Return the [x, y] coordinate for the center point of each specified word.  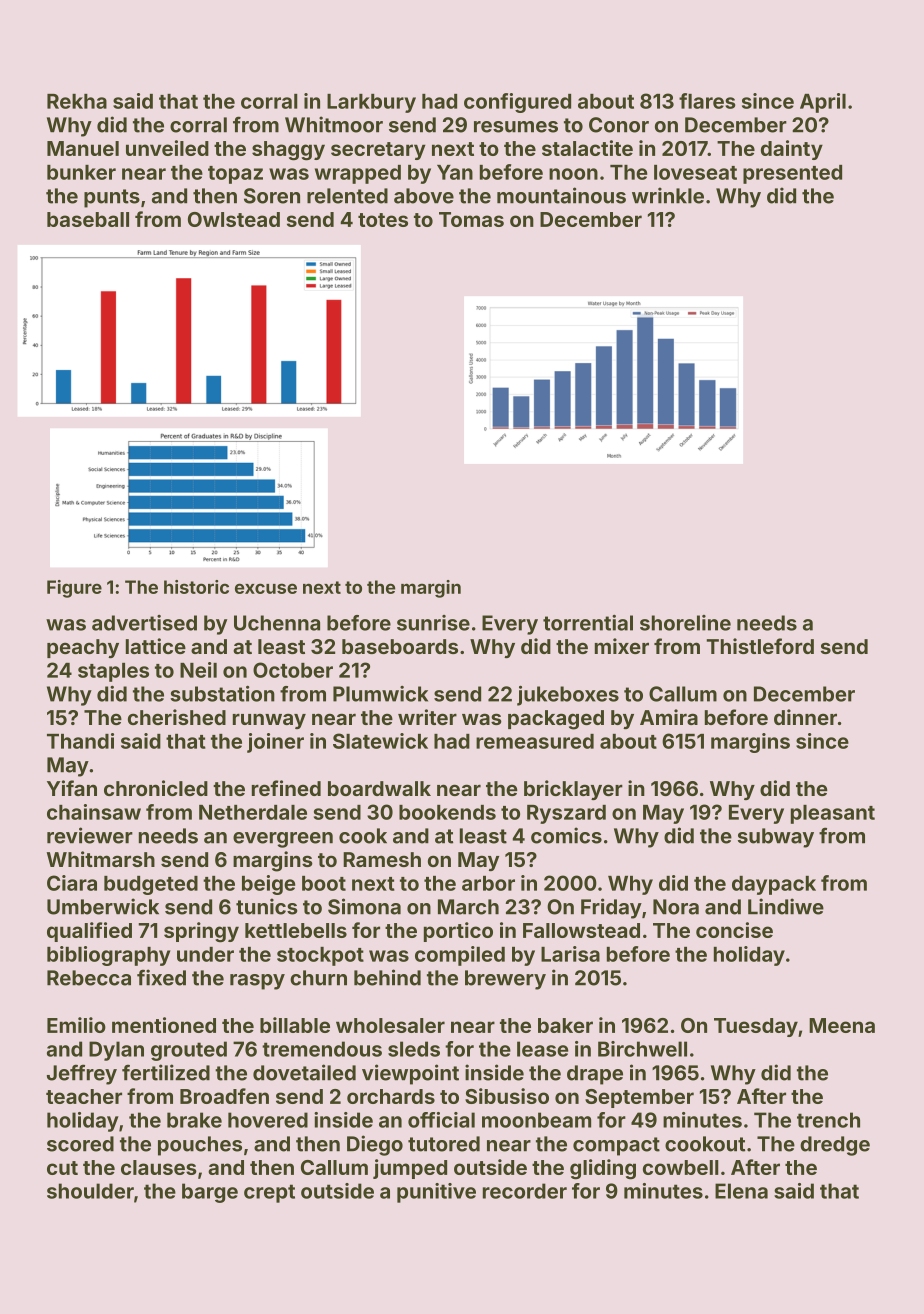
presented [792, 174]
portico [458, 932]
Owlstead [234, 219]
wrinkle [668, 195]
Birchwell [642, 1049]
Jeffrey [82, 1074]
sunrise [433, 623]
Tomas [471, 219]
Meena [842, 1025]
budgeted [151, 885]
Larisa [570, 954]
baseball [88, 219]
